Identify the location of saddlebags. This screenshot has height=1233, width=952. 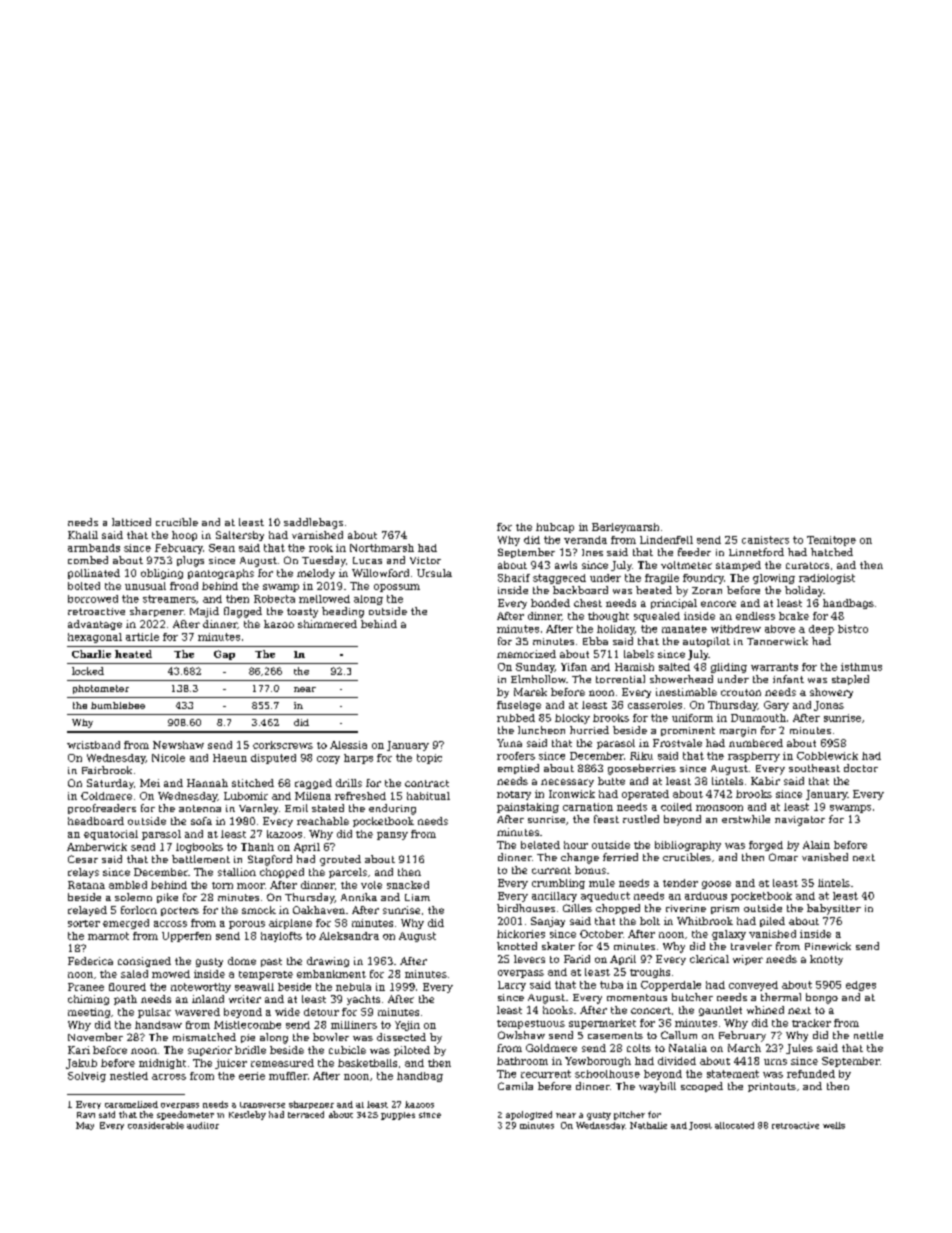
(313, 523).
